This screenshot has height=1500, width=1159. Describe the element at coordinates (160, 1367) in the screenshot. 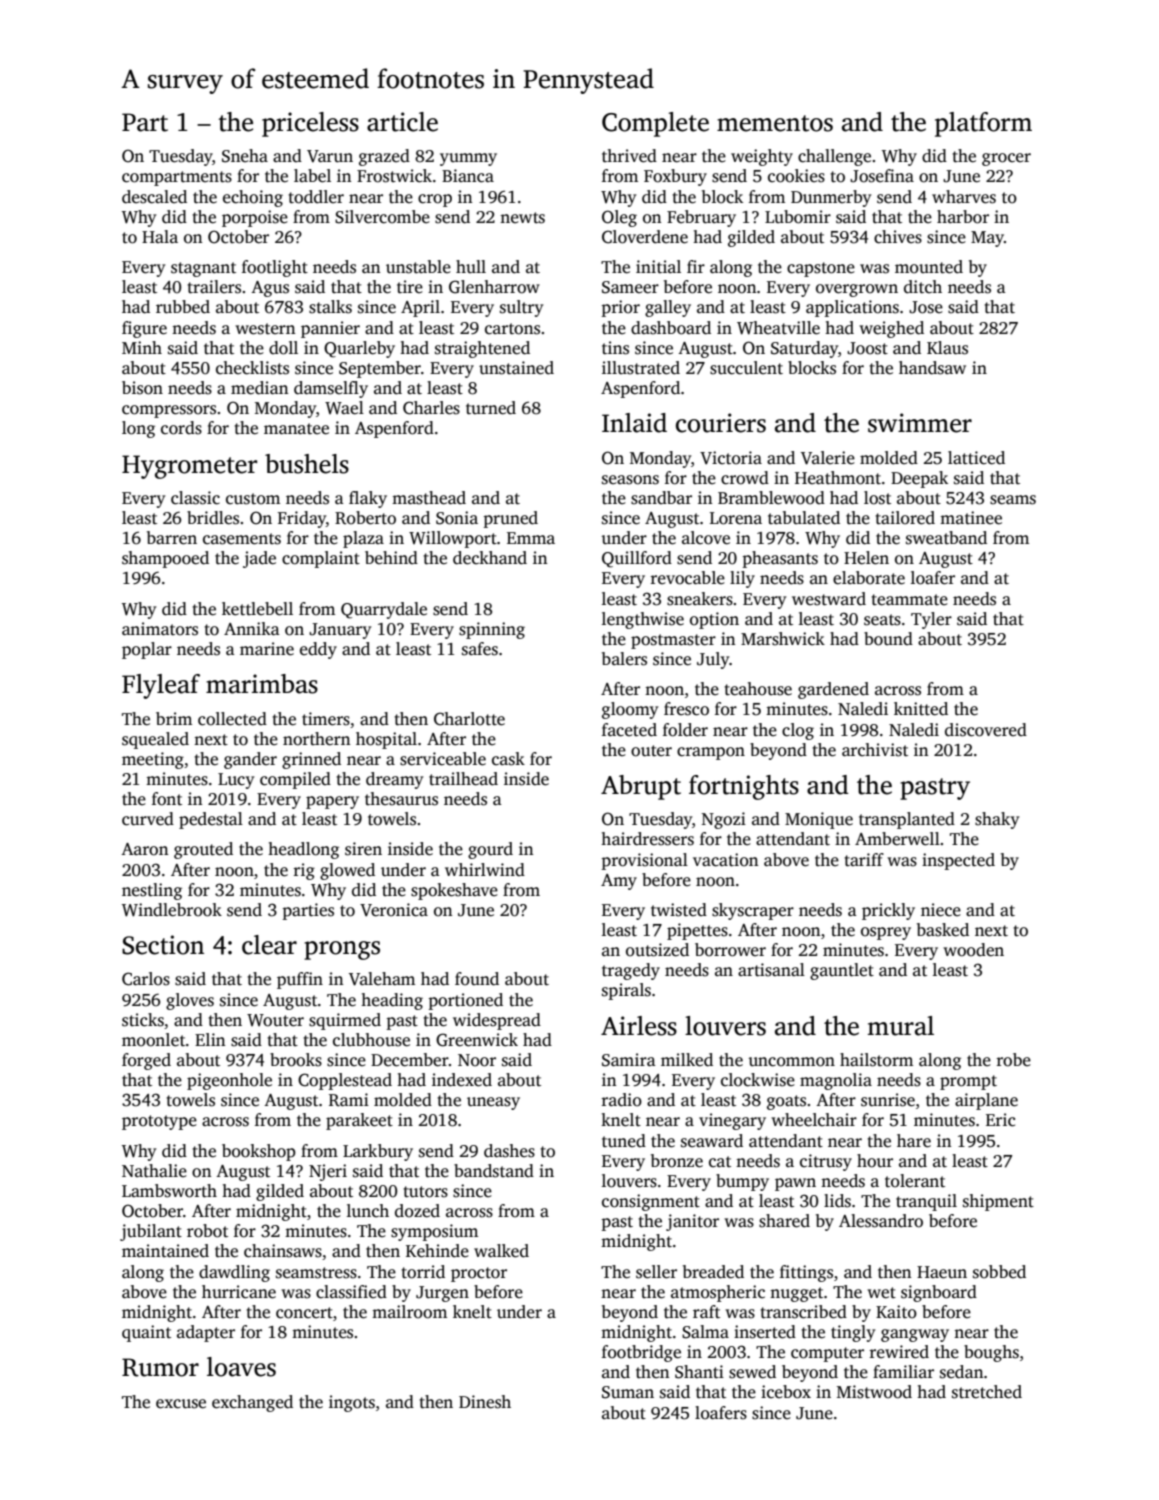

I see `Rumor` at that location.
